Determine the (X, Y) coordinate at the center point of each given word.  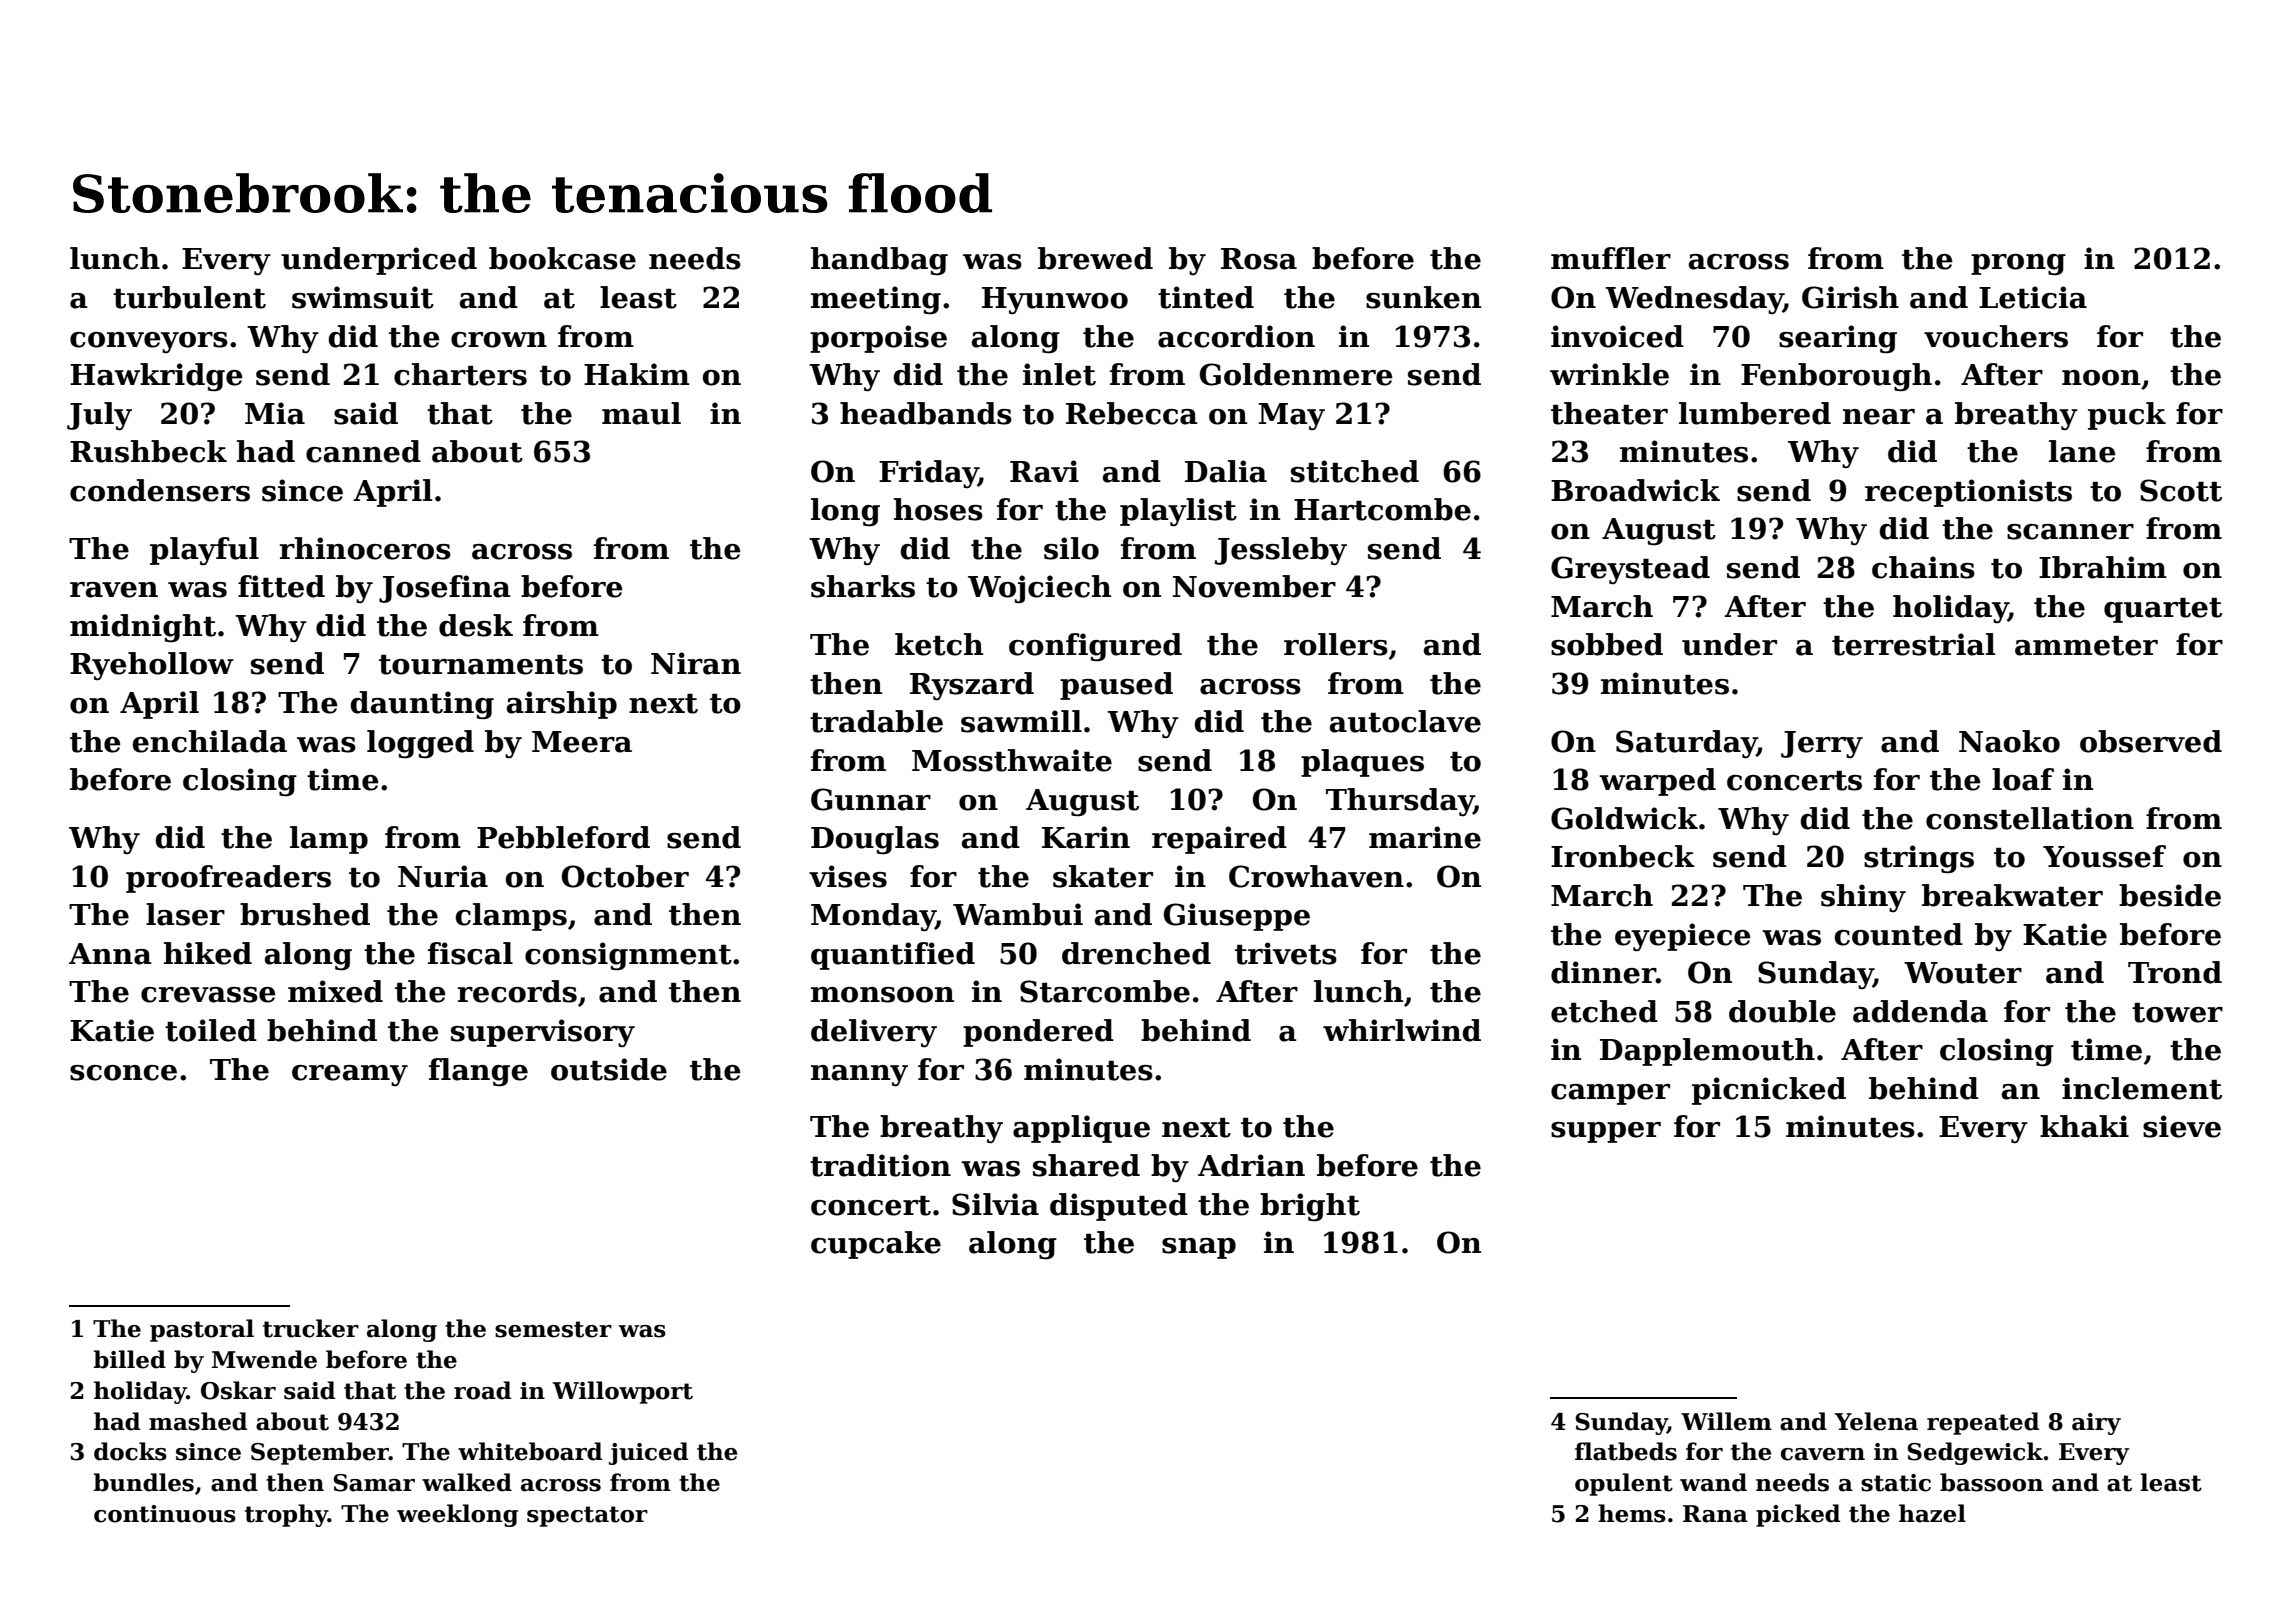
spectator (587, 1516)
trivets (1286, 953)
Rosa (1259, 259)
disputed (1119, 1207)
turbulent (189, 297)
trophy (286, 1515)
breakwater (2012, 895)
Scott (2181, 490)
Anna (110, 954)
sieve (2182, 1126)
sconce (123, 1073)
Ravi (1044, 471)
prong (2018, 265)
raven (114, 590)
